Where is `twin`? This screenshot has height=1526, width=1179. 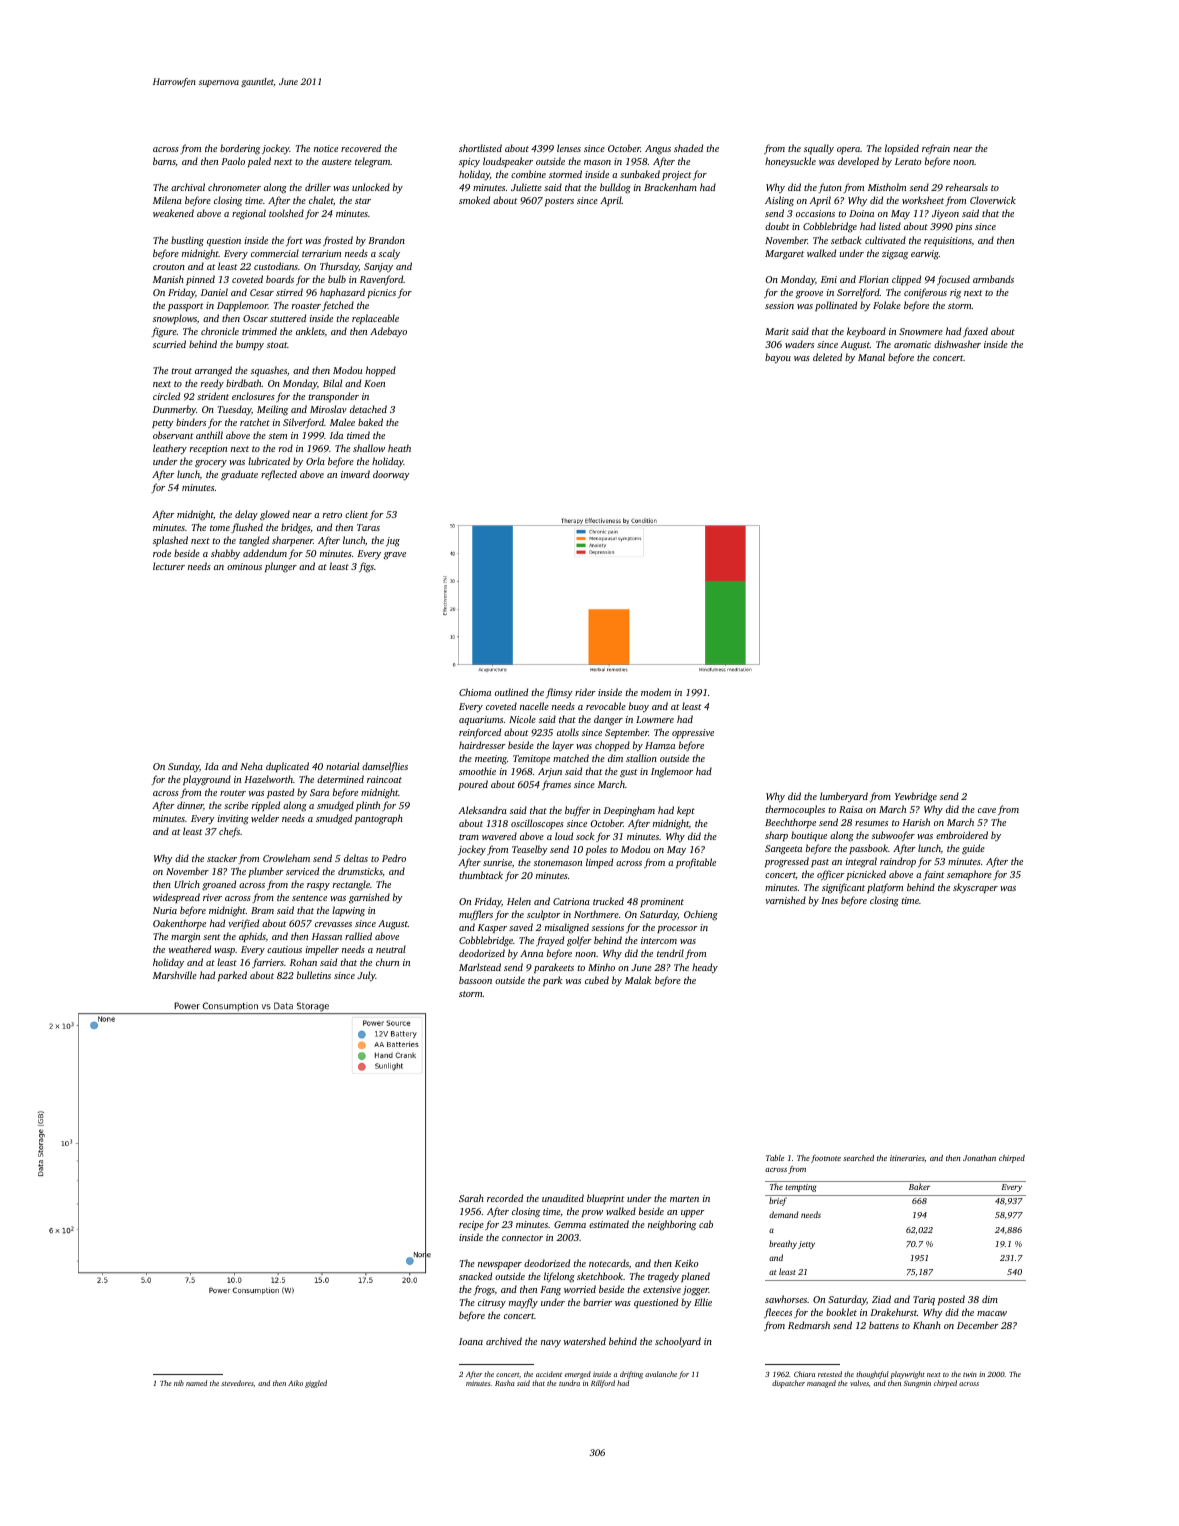 twin is located at coordinates (970, 1374).
